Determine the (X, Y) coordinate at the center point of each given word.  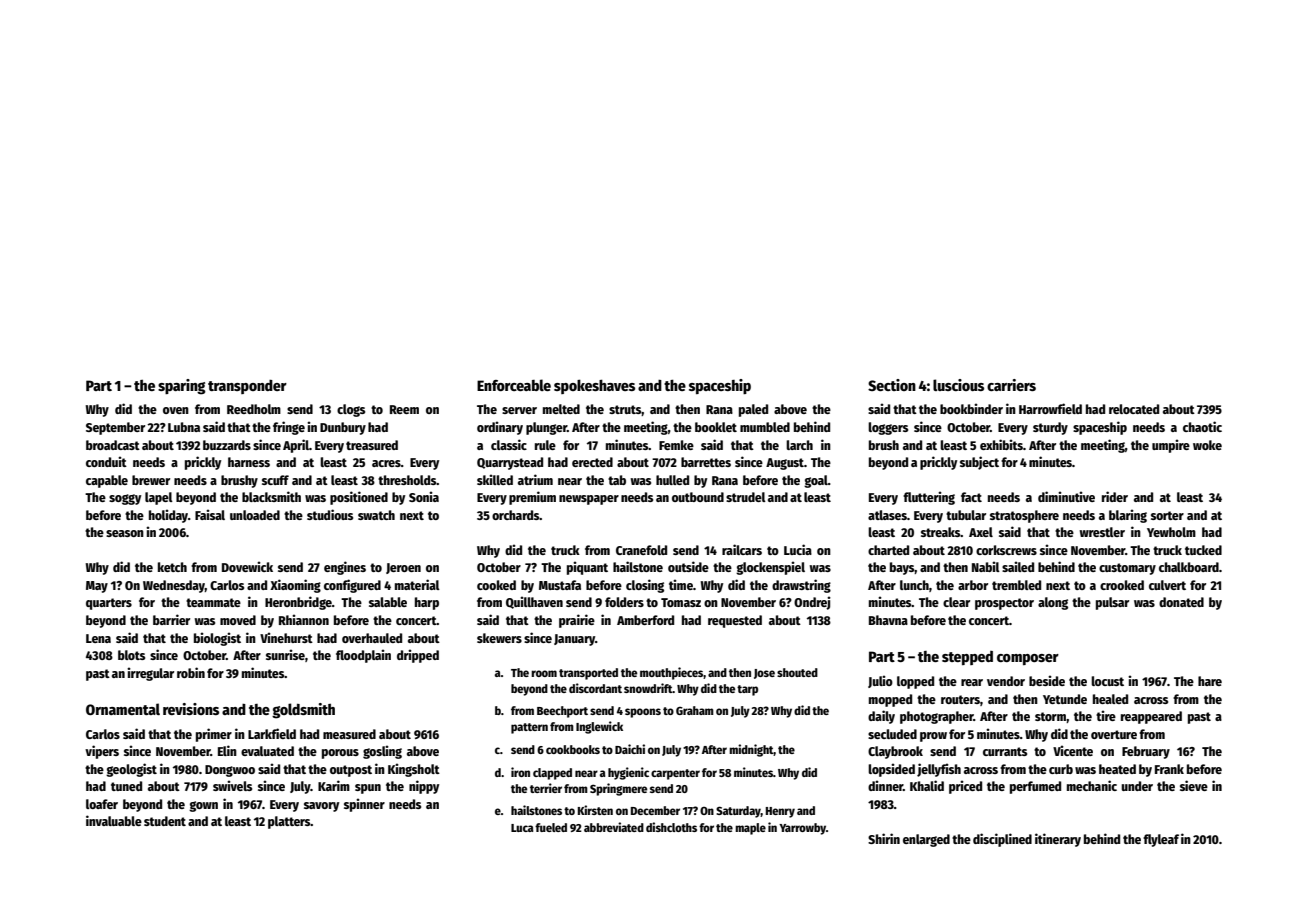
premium (532, 498)
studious (330, 514)
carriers (1011, 385)
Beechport (562, 712)
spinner (364, 805)
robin (191, 672)
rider (1115, 496)
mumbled (765, 427)
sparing (182, 387)
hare (1210, 681)
